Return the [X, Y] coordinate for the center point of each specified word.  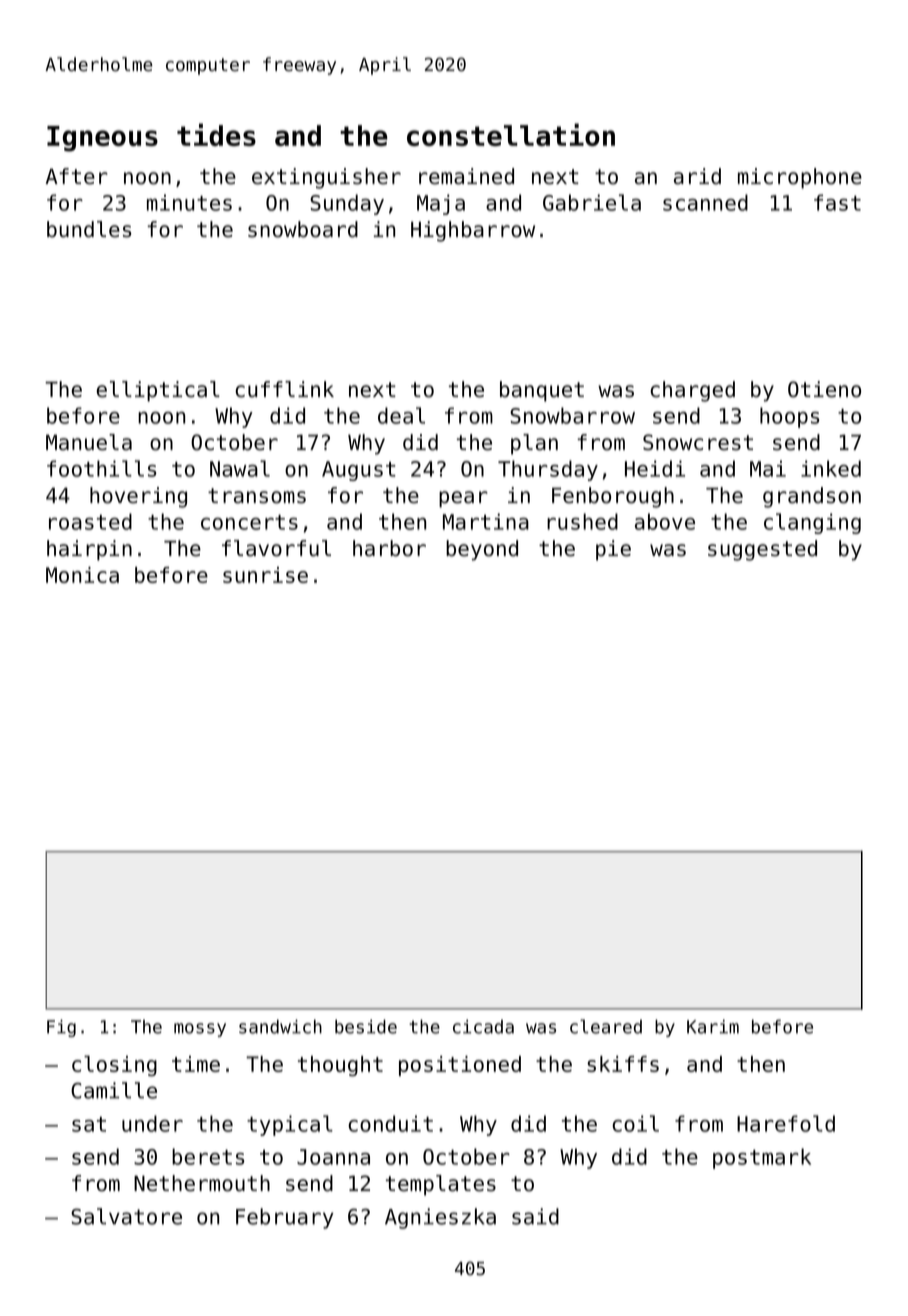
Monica [82, 575]
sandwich [280, 1026]
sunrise [265, 575]
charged [692, 391]
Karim [713, 1027]
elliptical [158, 391]
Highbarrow [473, 231]
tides [216, 134]
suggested [762, 550]
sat [89, 1124]
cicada [483, 1027]
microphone [800, 178]
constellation [511, 134]
